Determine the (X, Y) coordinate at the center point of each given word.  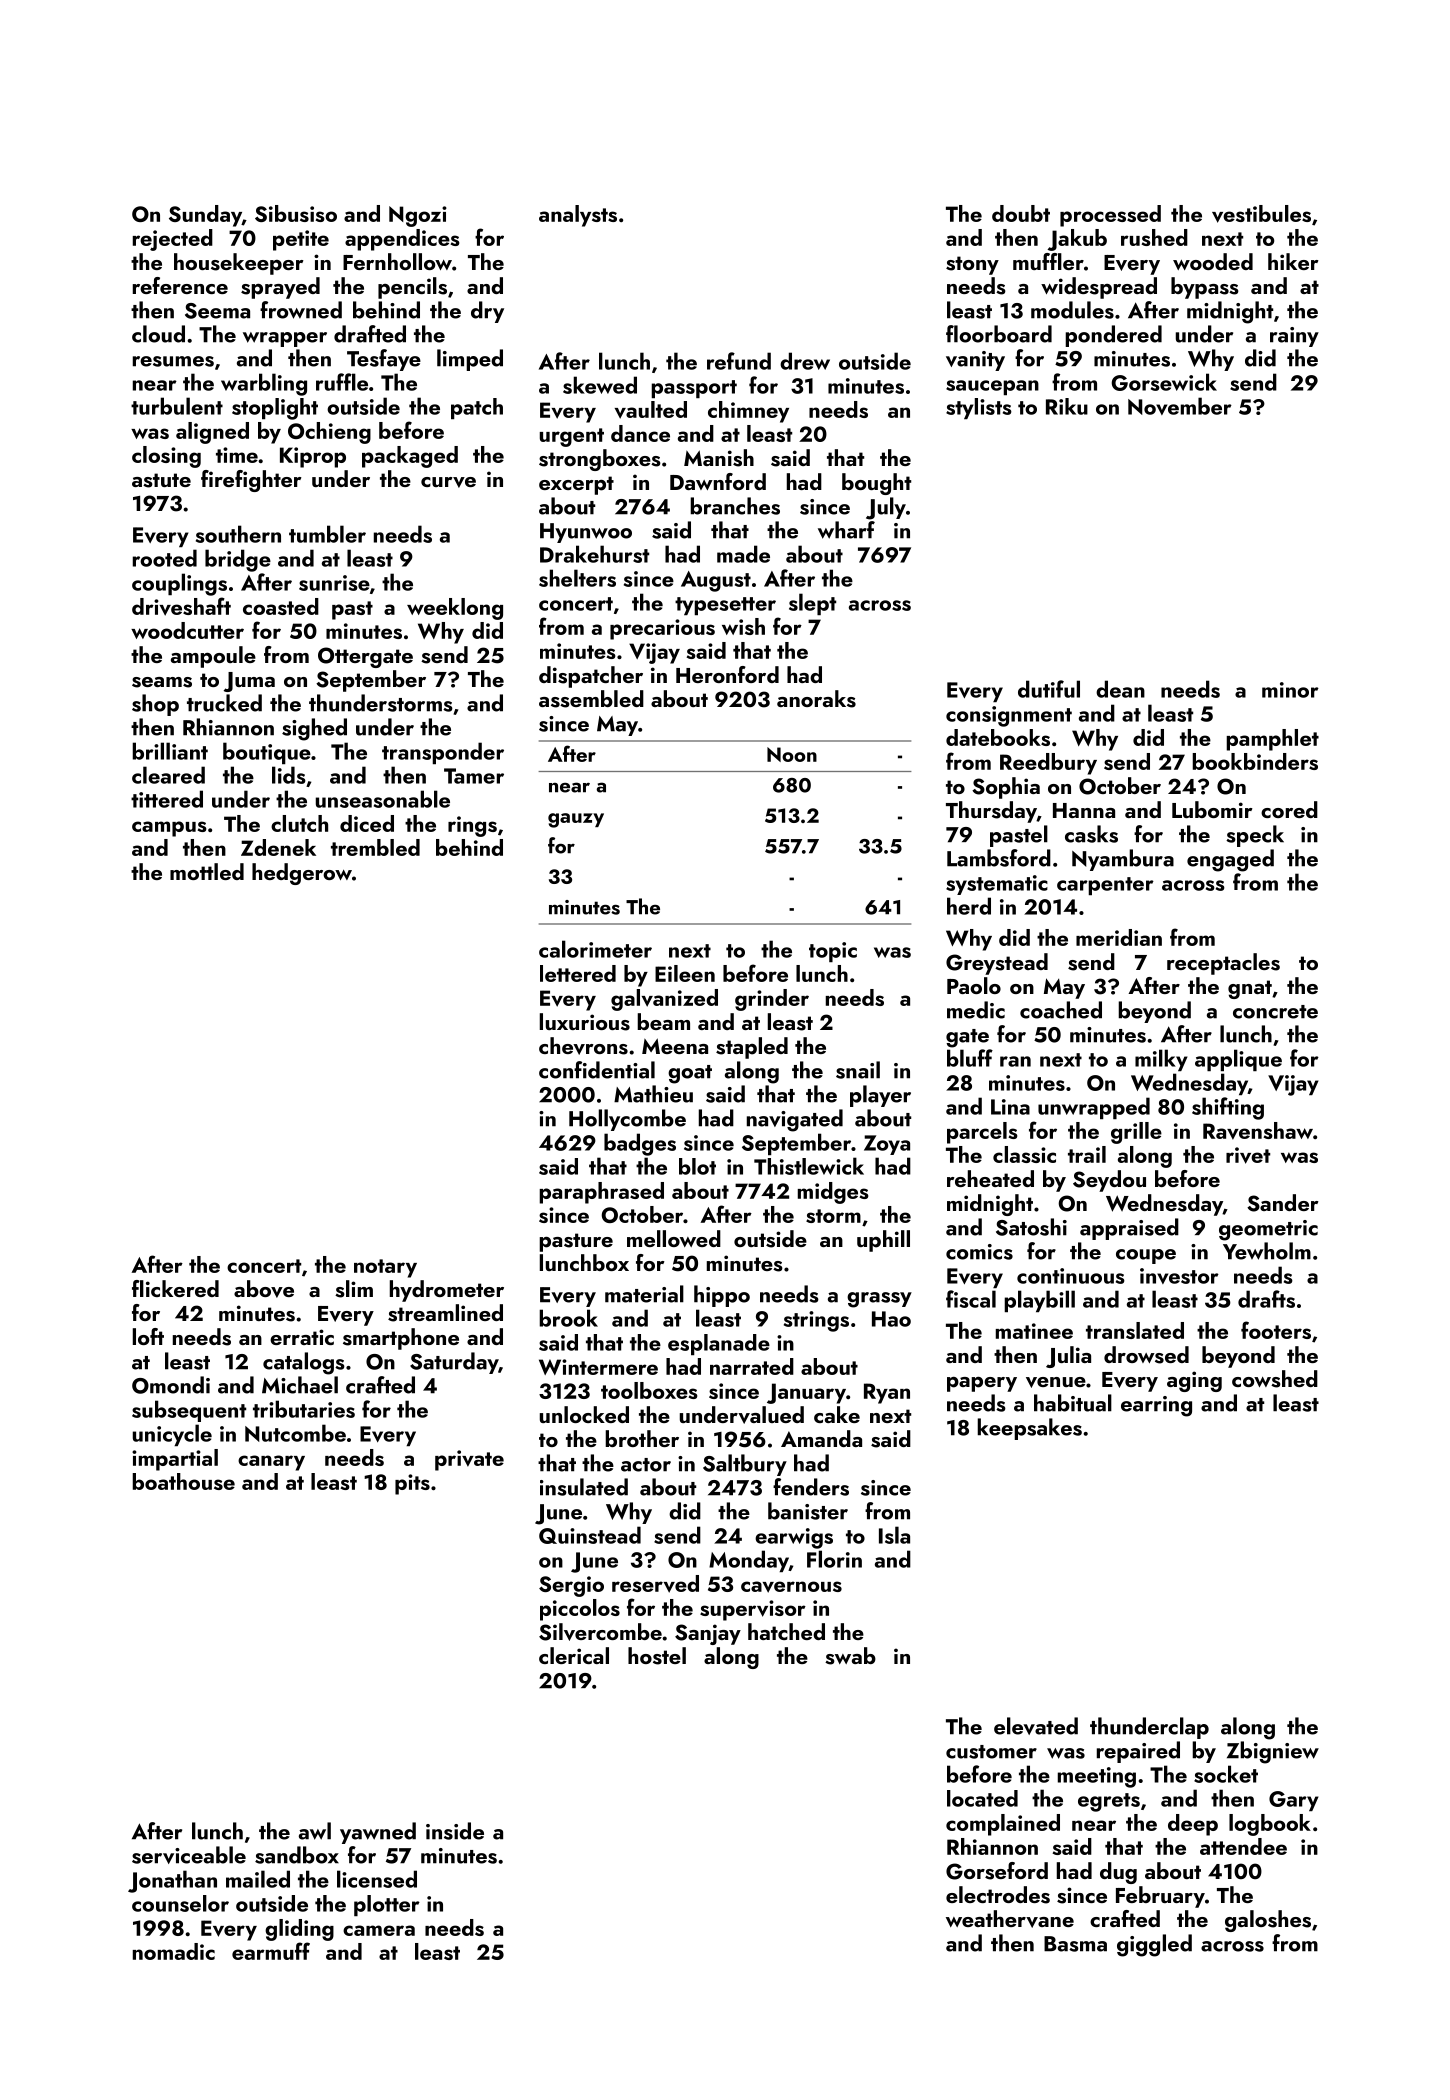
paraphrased (601, 1193)
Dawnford (718, 481)
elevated (1036, 1726)
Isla (894, 1535)
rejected (173, 240)
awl (315, 1831)
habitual (1073, 1403)
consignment (1009, 716)
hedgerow (302, 874)
